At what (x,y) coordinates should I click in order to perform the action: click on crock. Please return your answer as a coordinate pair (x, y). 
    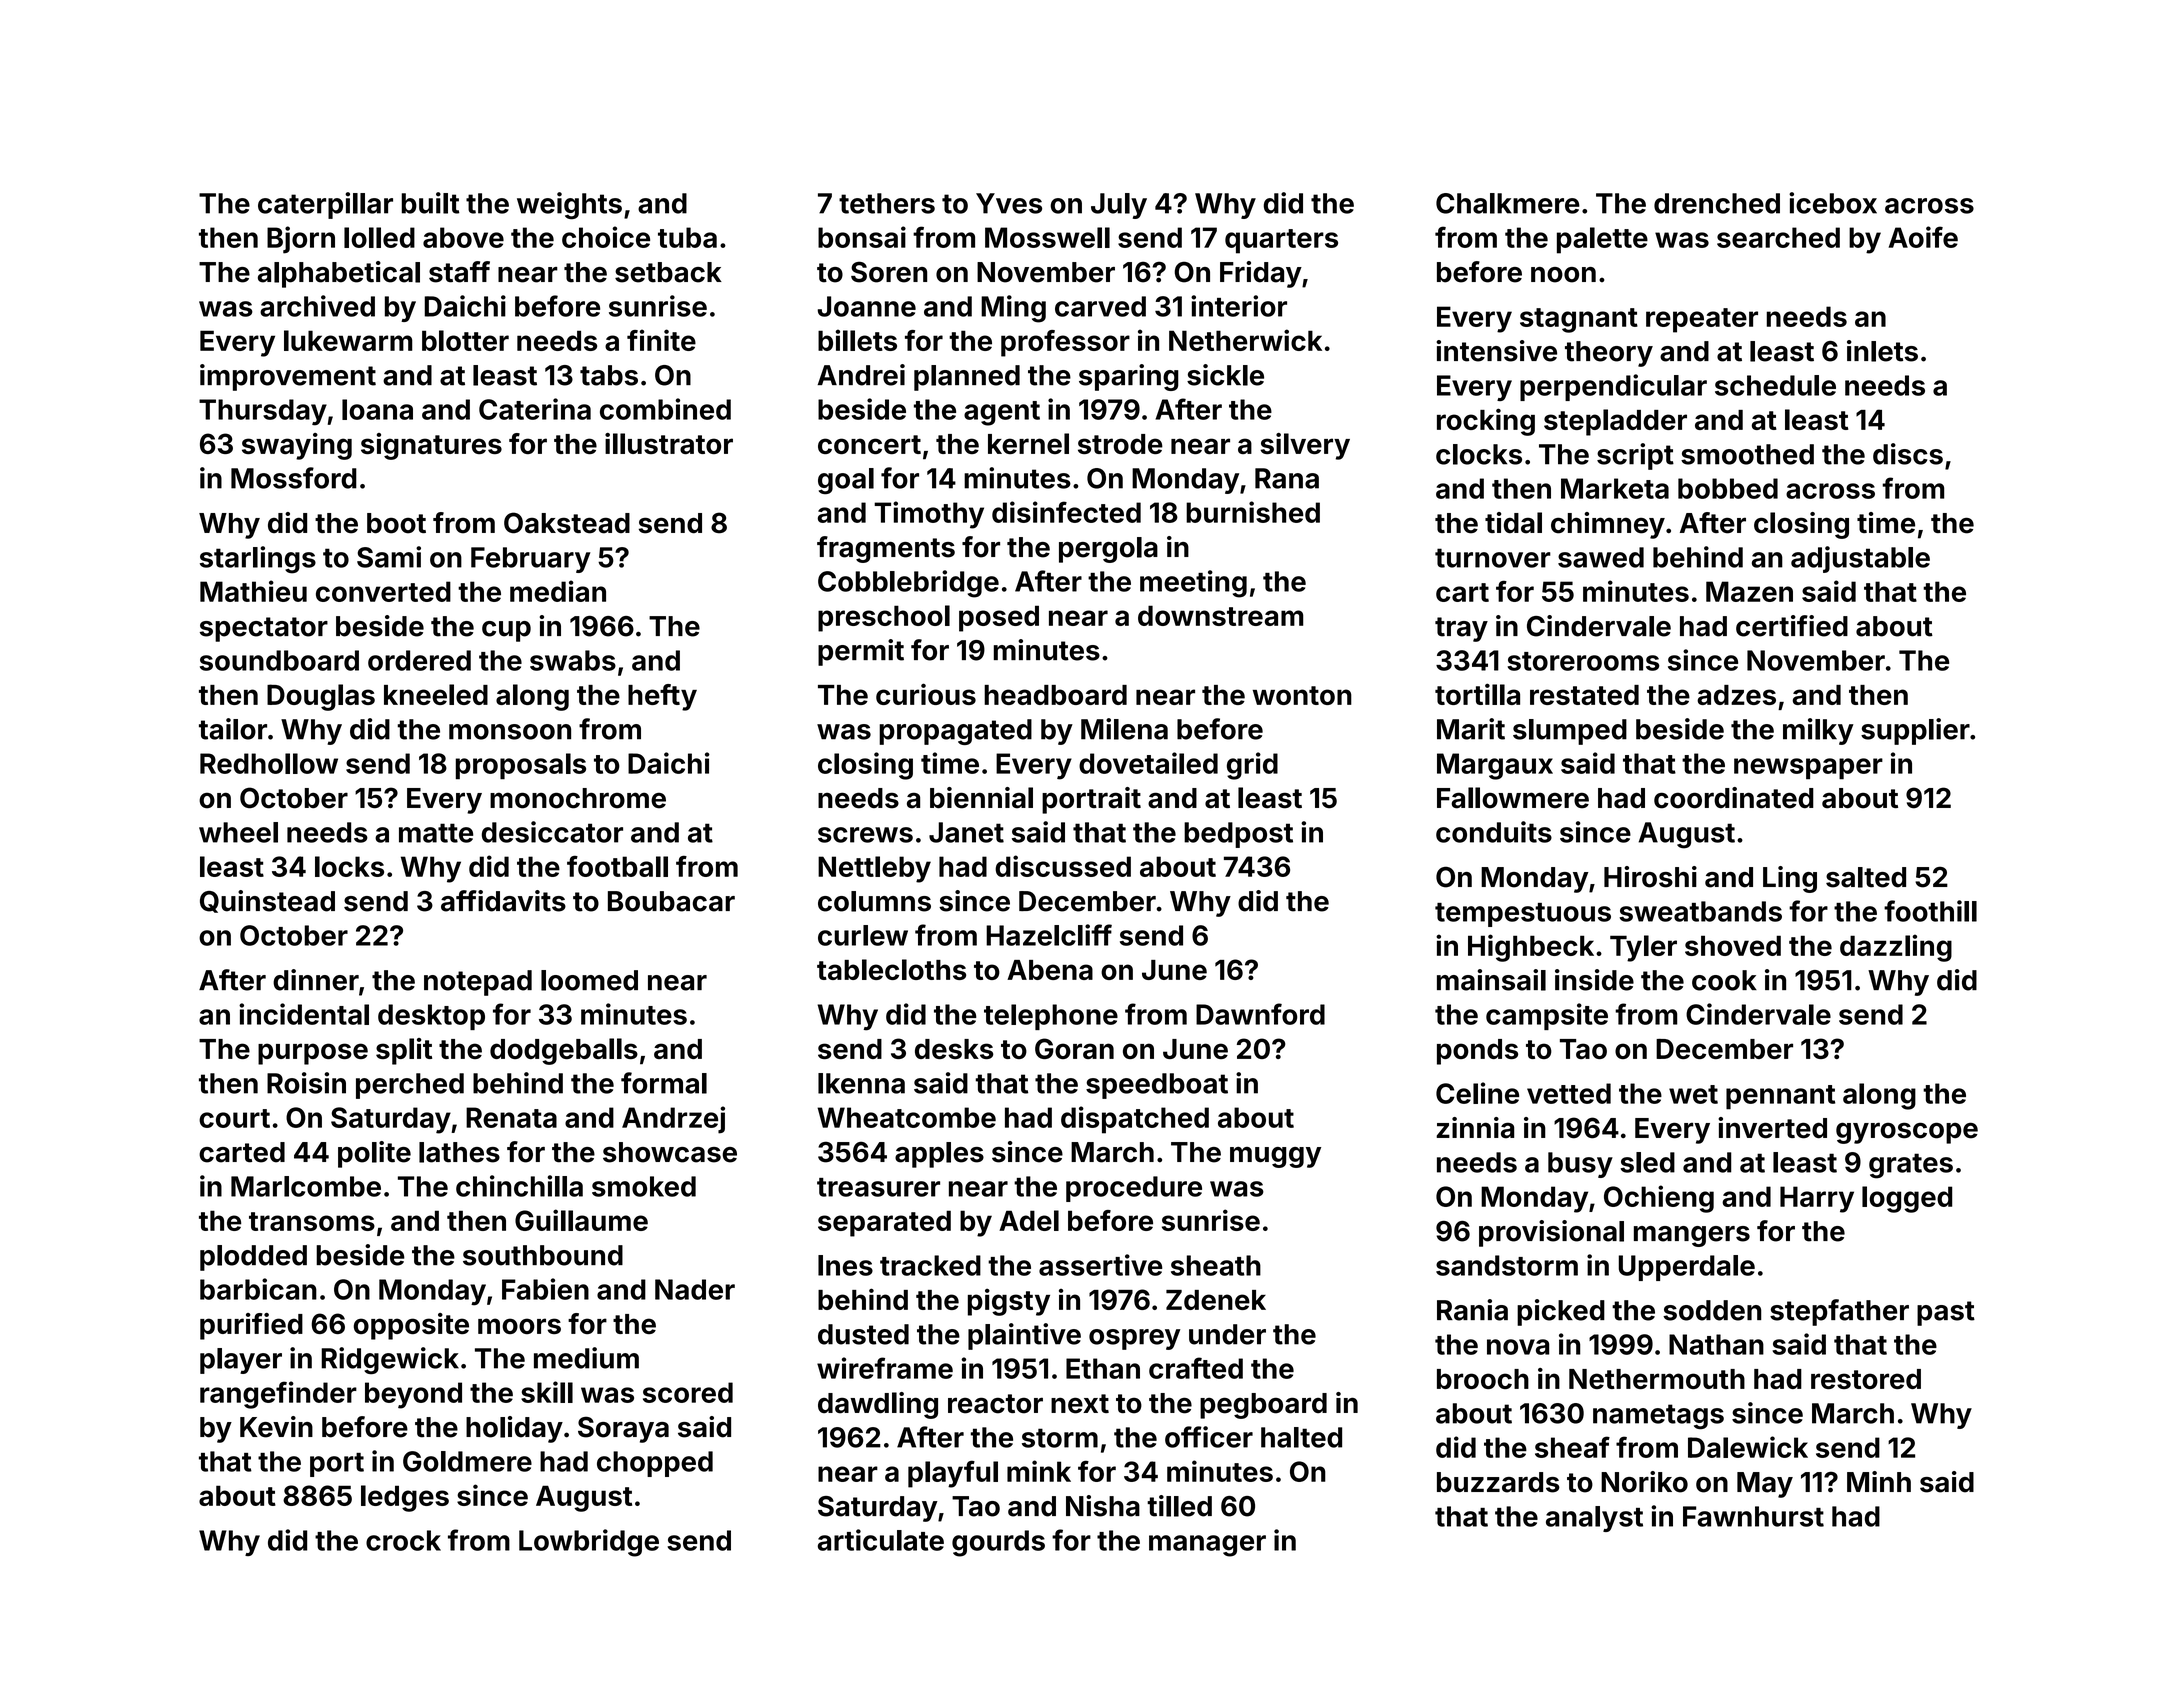
    Looking at the image, I should click on (403, 1540).
